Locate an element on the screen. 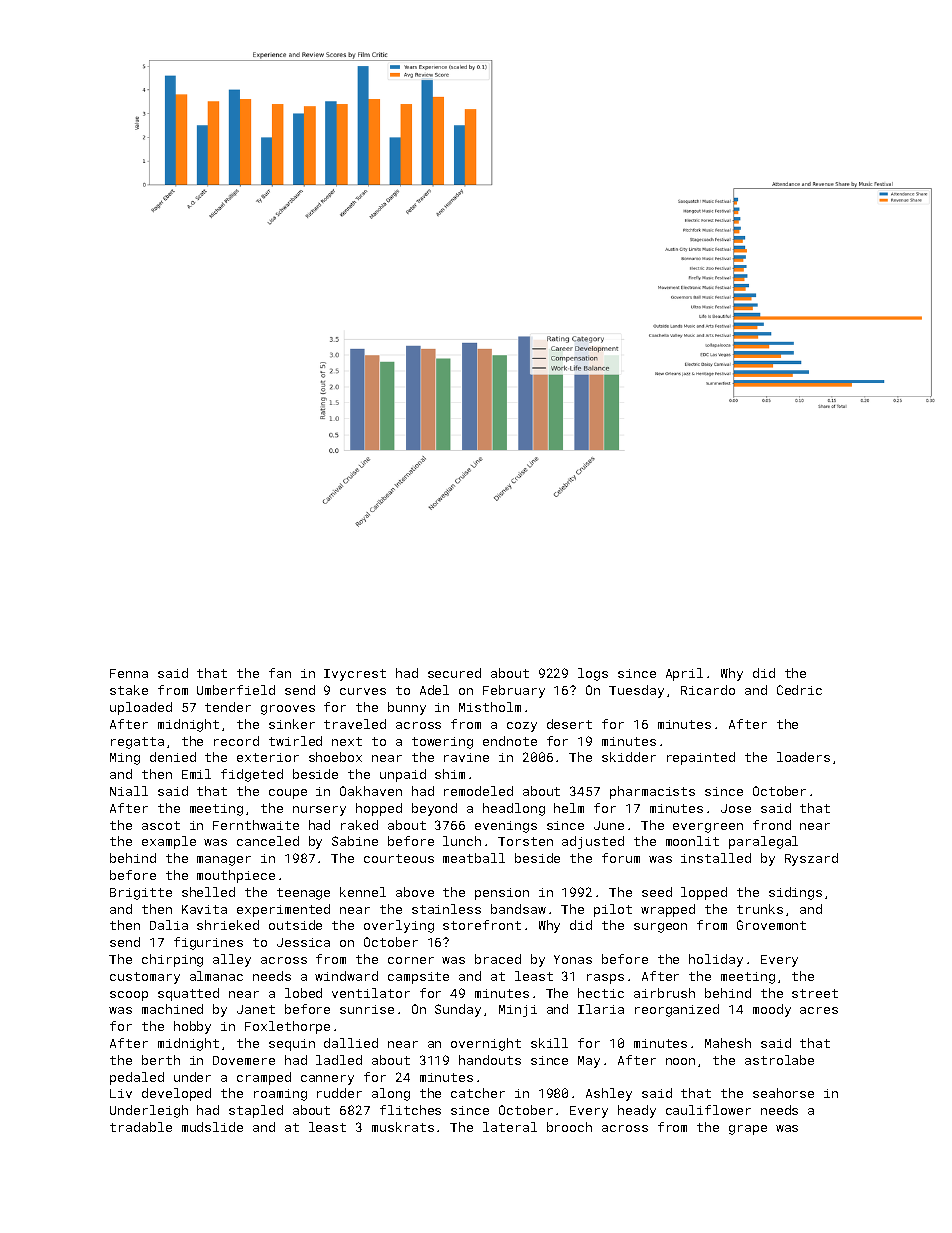 This screenshot has height=1233, width=952. bunny is located at coordinates (407, 708).
